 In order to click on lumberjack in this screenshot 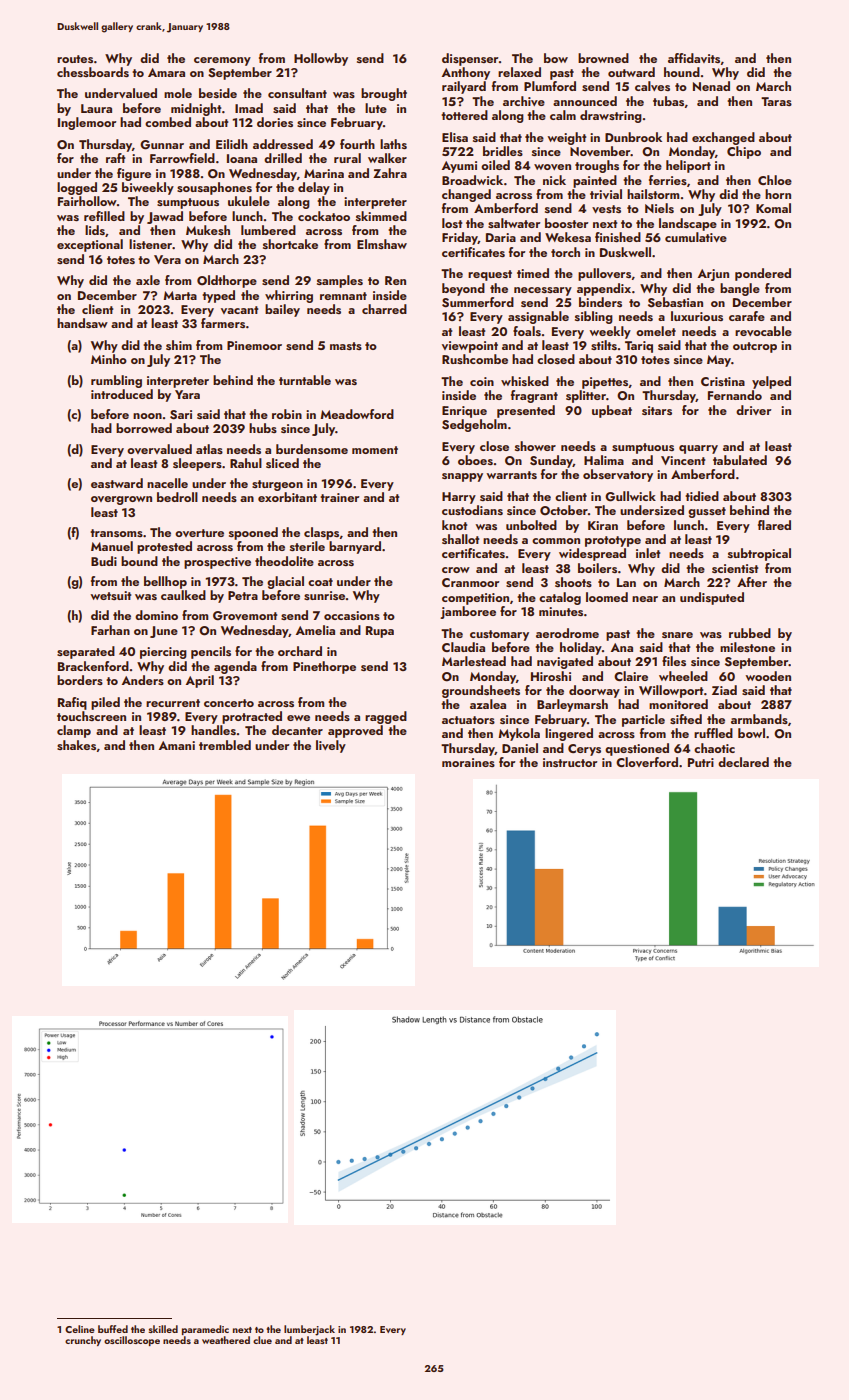, I will do `click(309, 1330)`.
